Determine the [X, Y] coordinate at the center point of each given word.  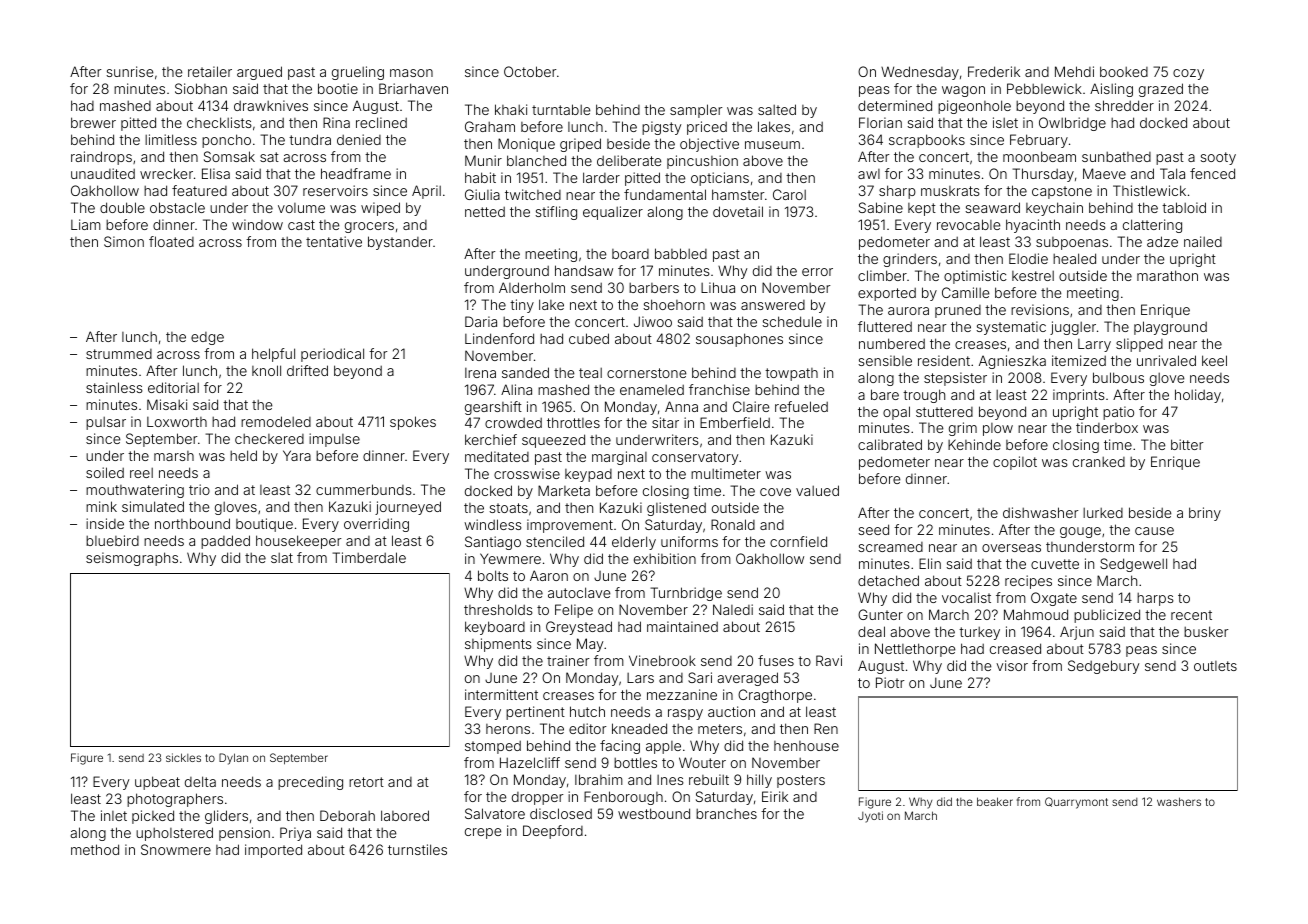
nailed [1203, 241]
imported [273, 851]
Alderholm [532, 287]
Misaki [167, 404]
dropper [537, 798]
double [122, 207]
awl [869, 174]
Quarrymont [1076, 803]
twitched [533, 194]
